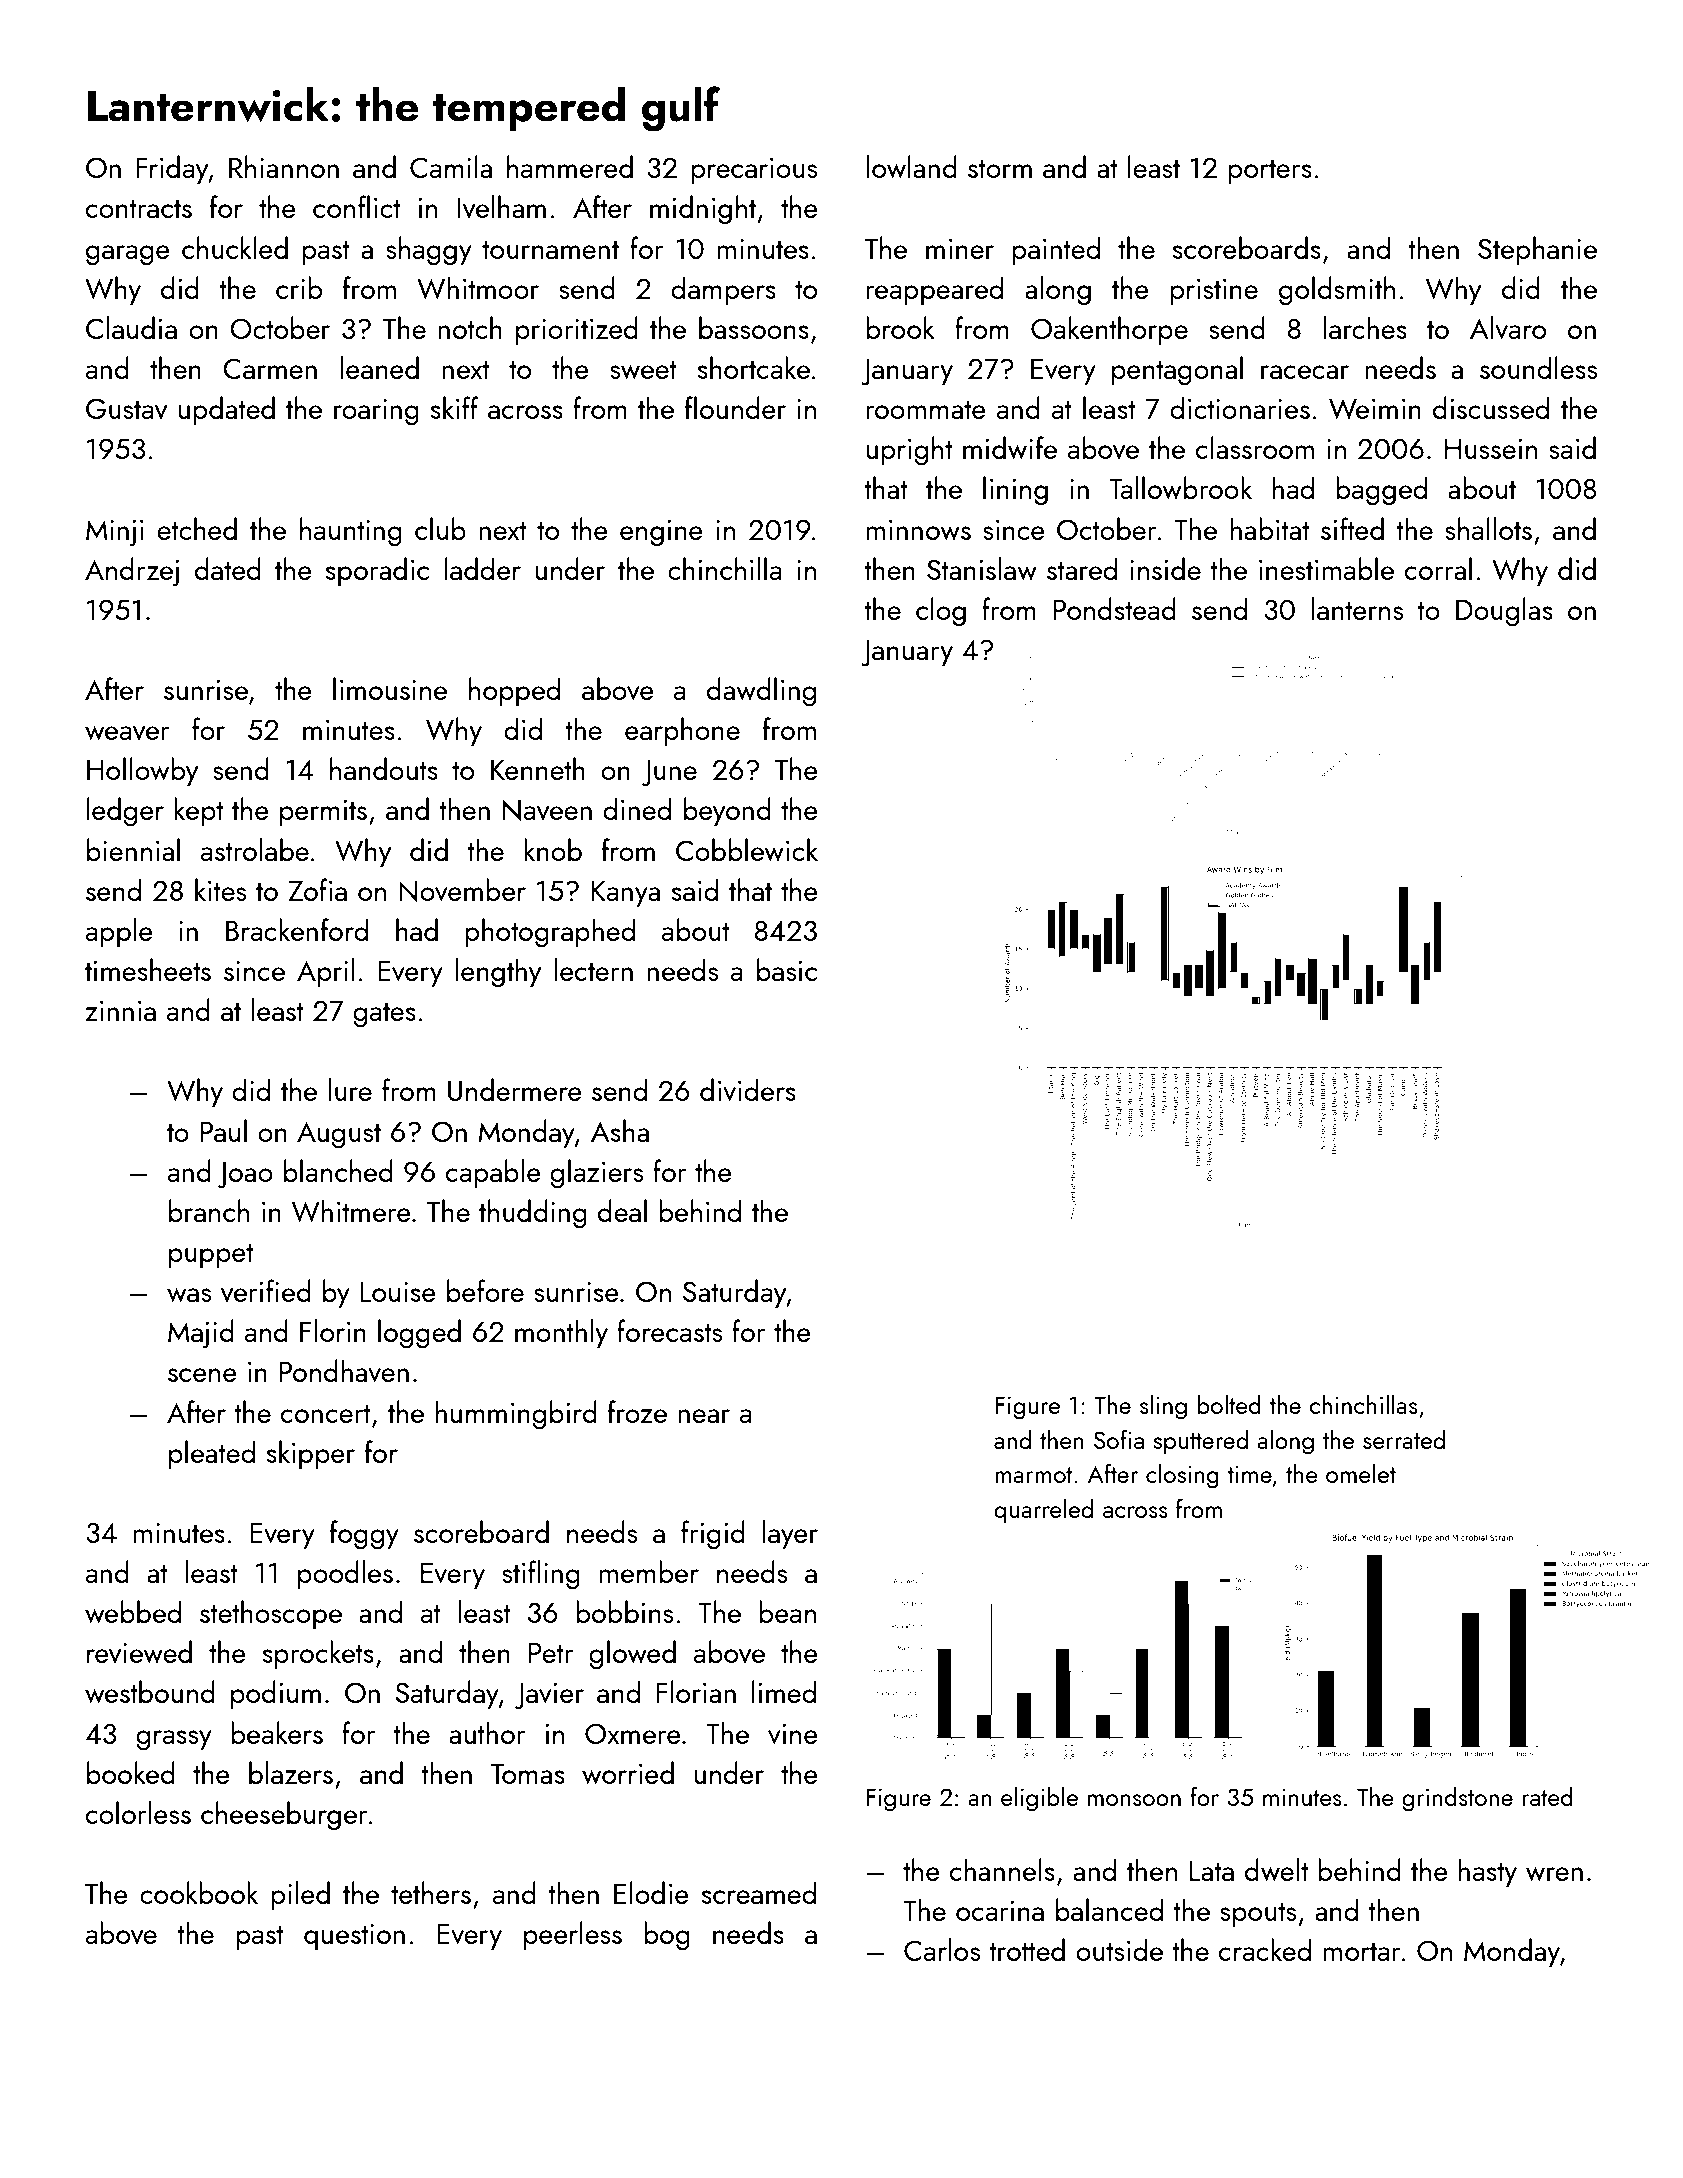  I want to click on sporadic, so click(377, 571).
